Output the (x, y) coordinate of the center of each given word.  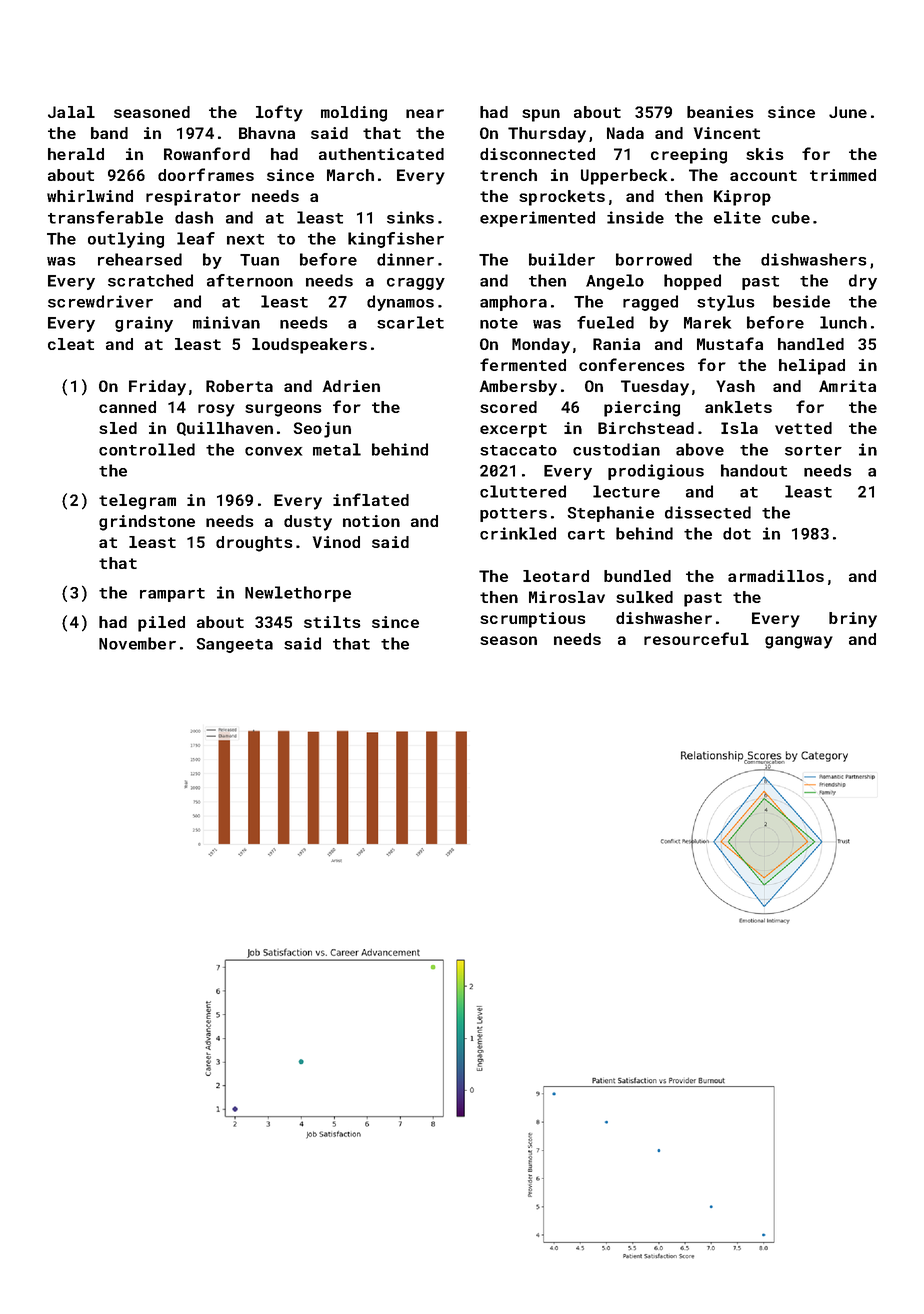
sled (118, 428)
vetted (803, 428)
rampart (172, 595)
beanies (720, 112)
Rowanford (207, 153)
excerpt (513, 430)
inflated (371, 499)
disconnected (537, 154)
